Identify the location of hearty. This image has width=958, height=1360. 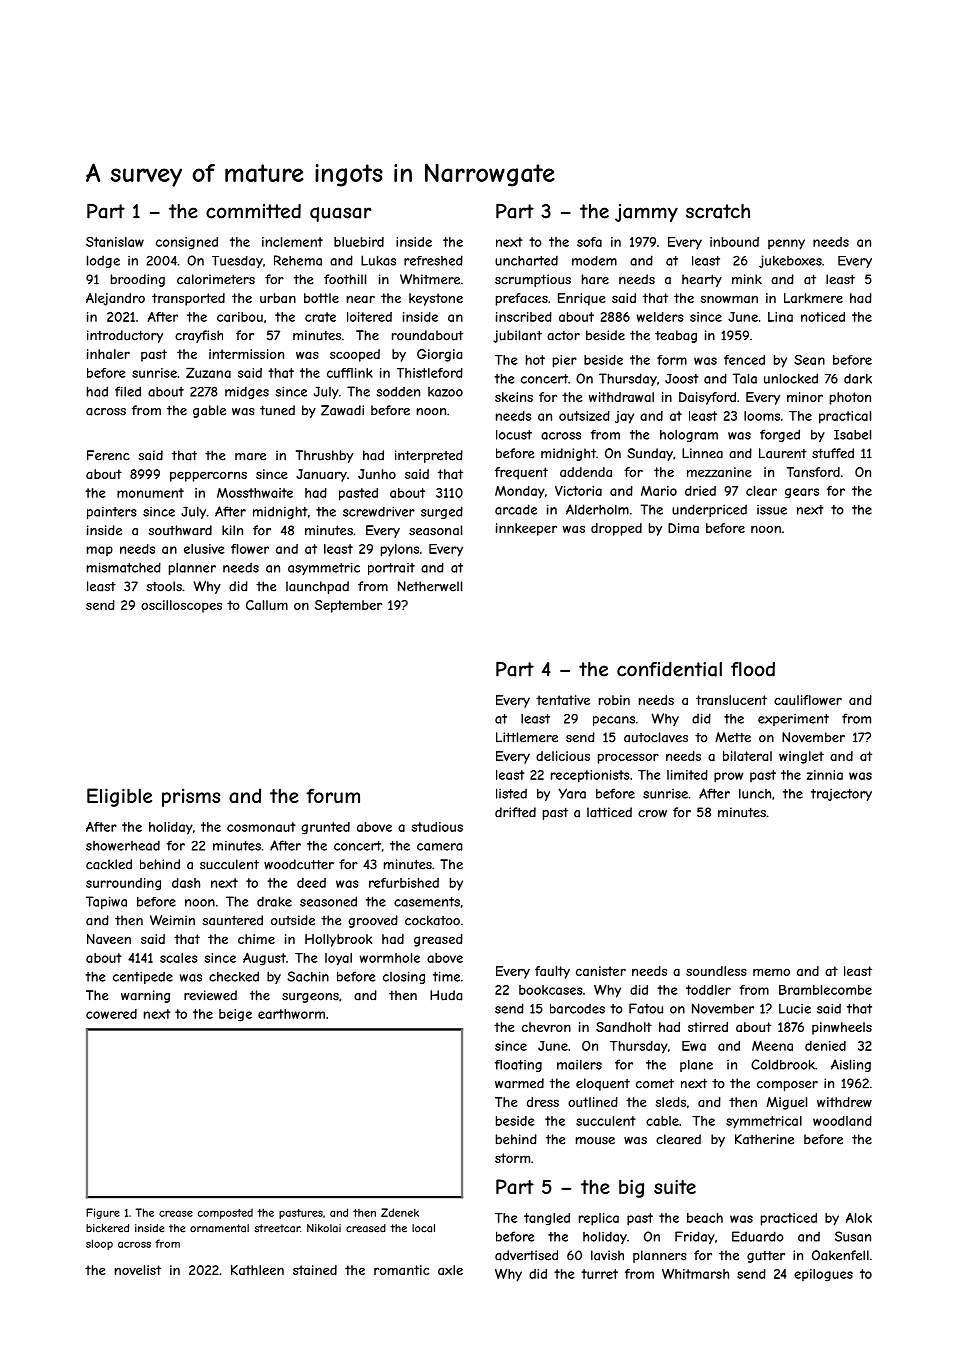
(702, 280).
